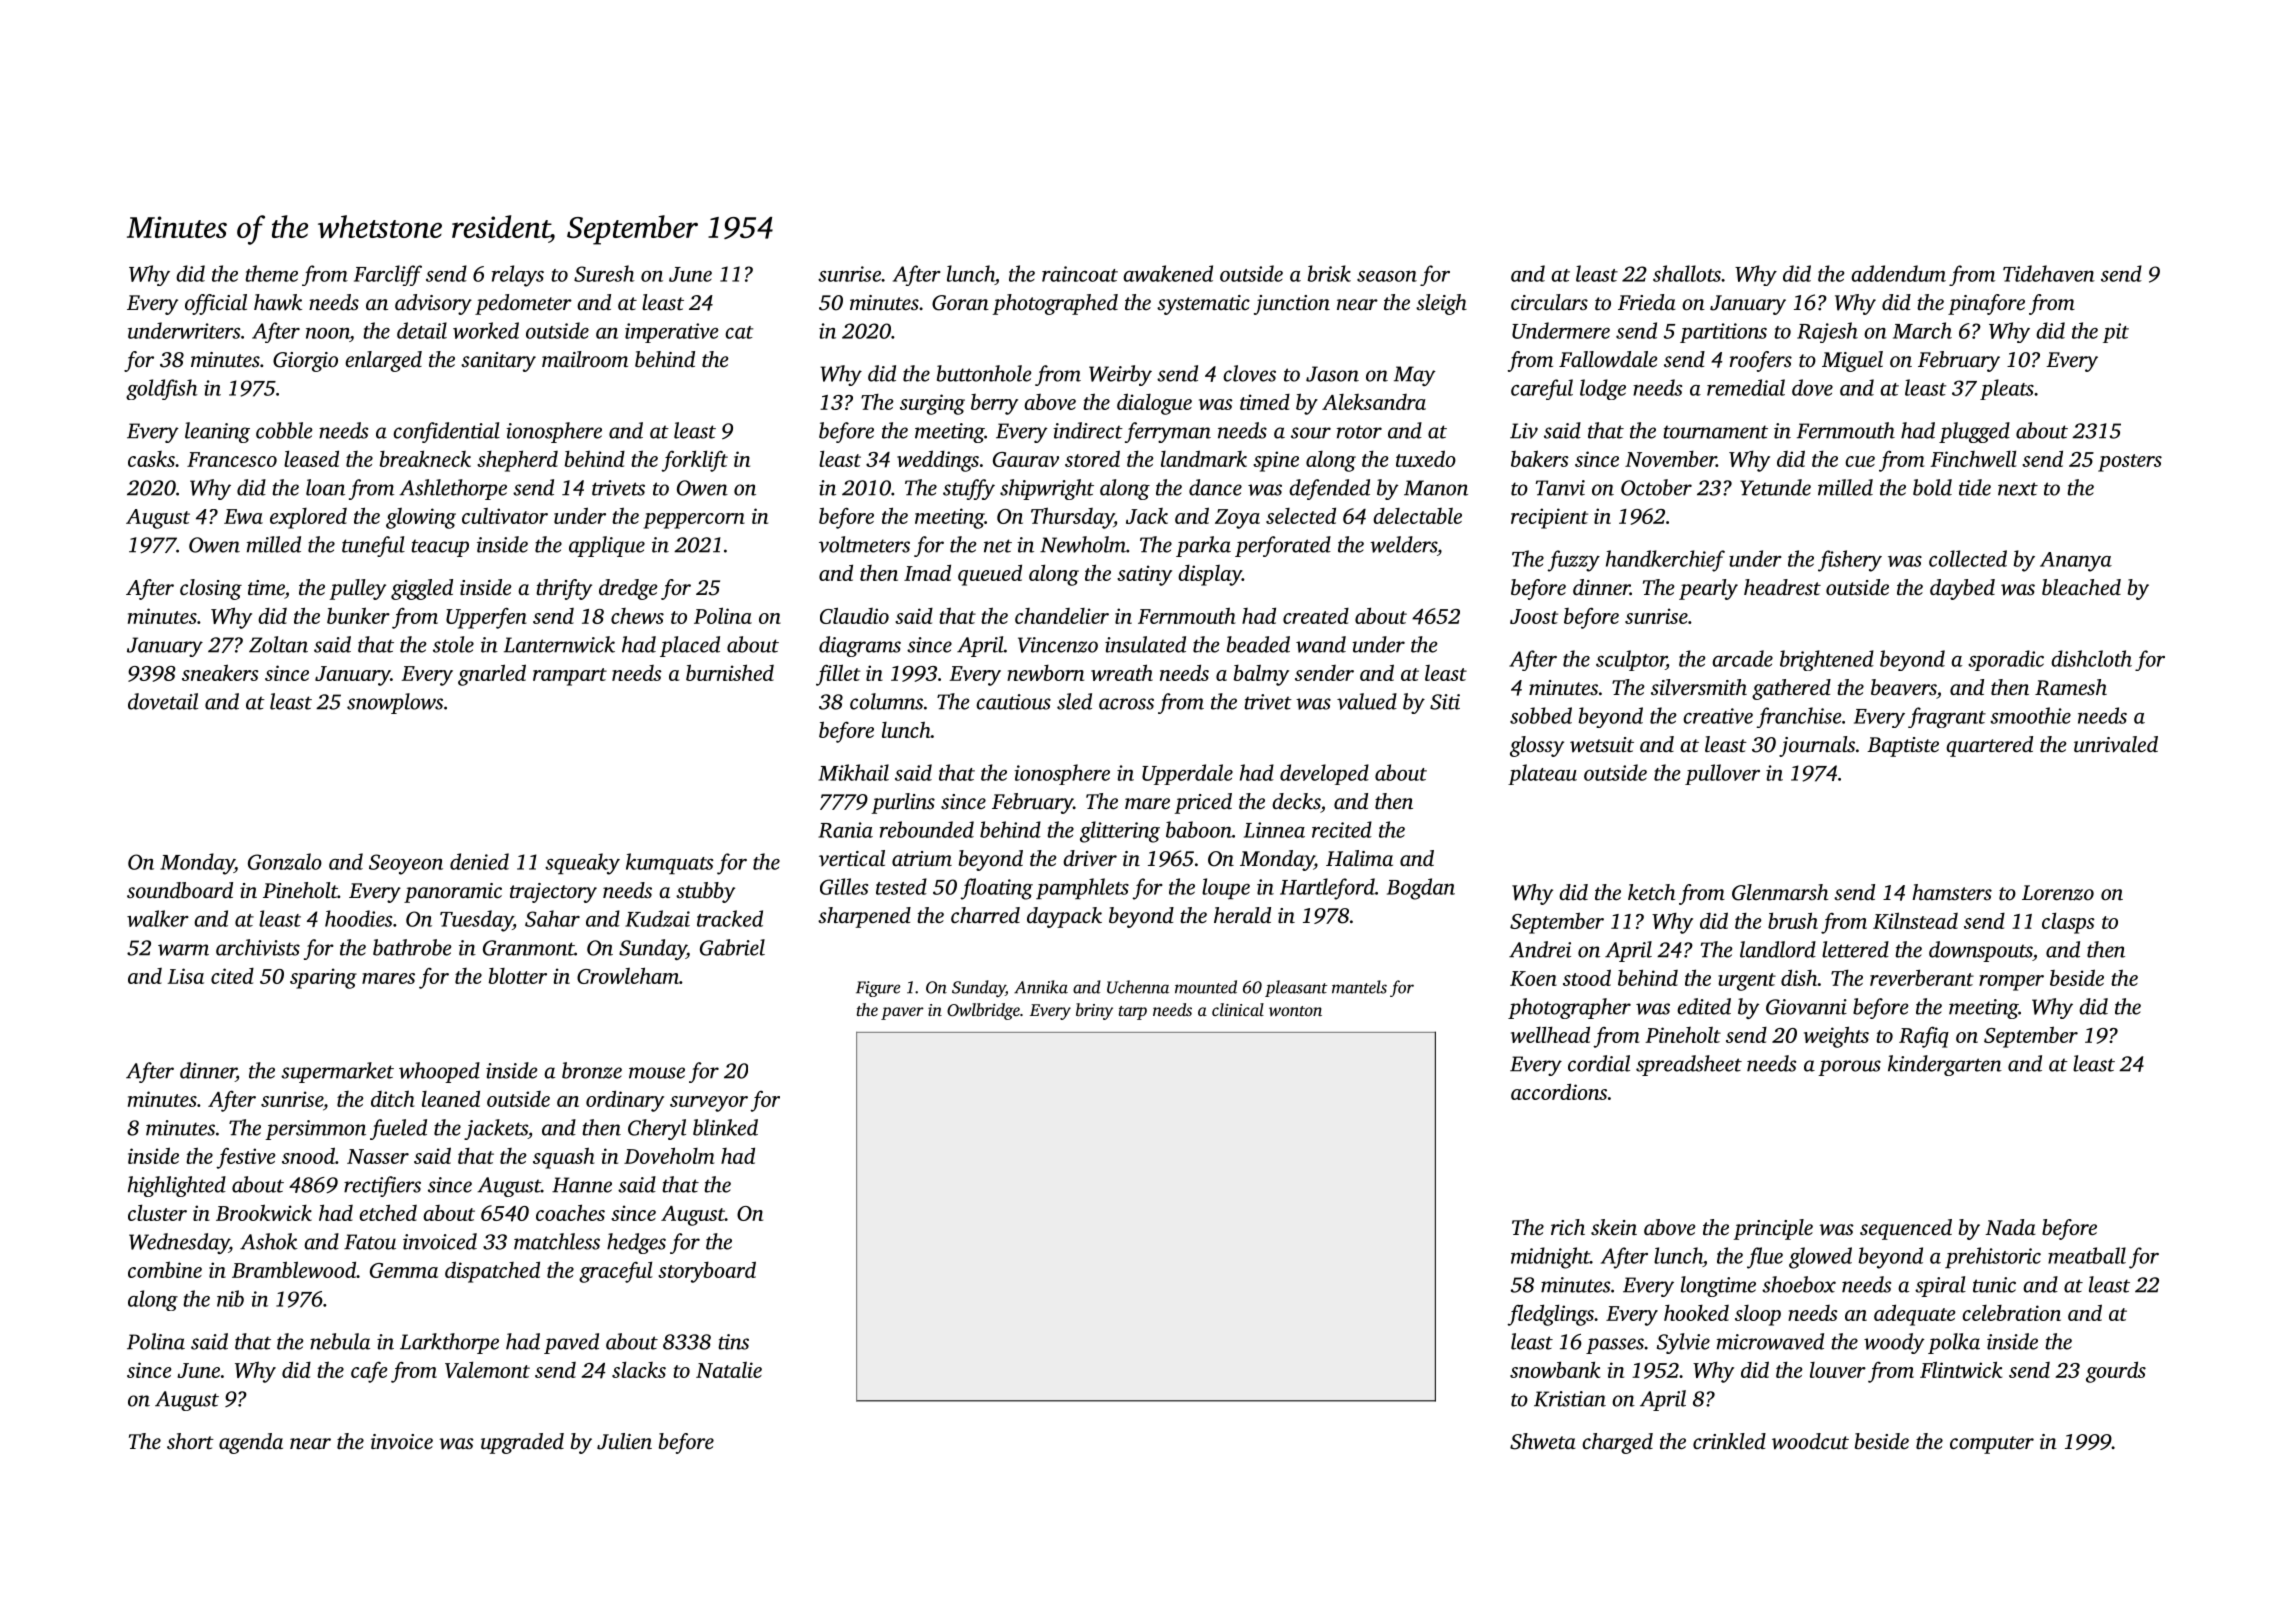  What do you see at coordinates (2071, 687) in the image?
I see `Ramesh` at bounding box center [2071, 687].
